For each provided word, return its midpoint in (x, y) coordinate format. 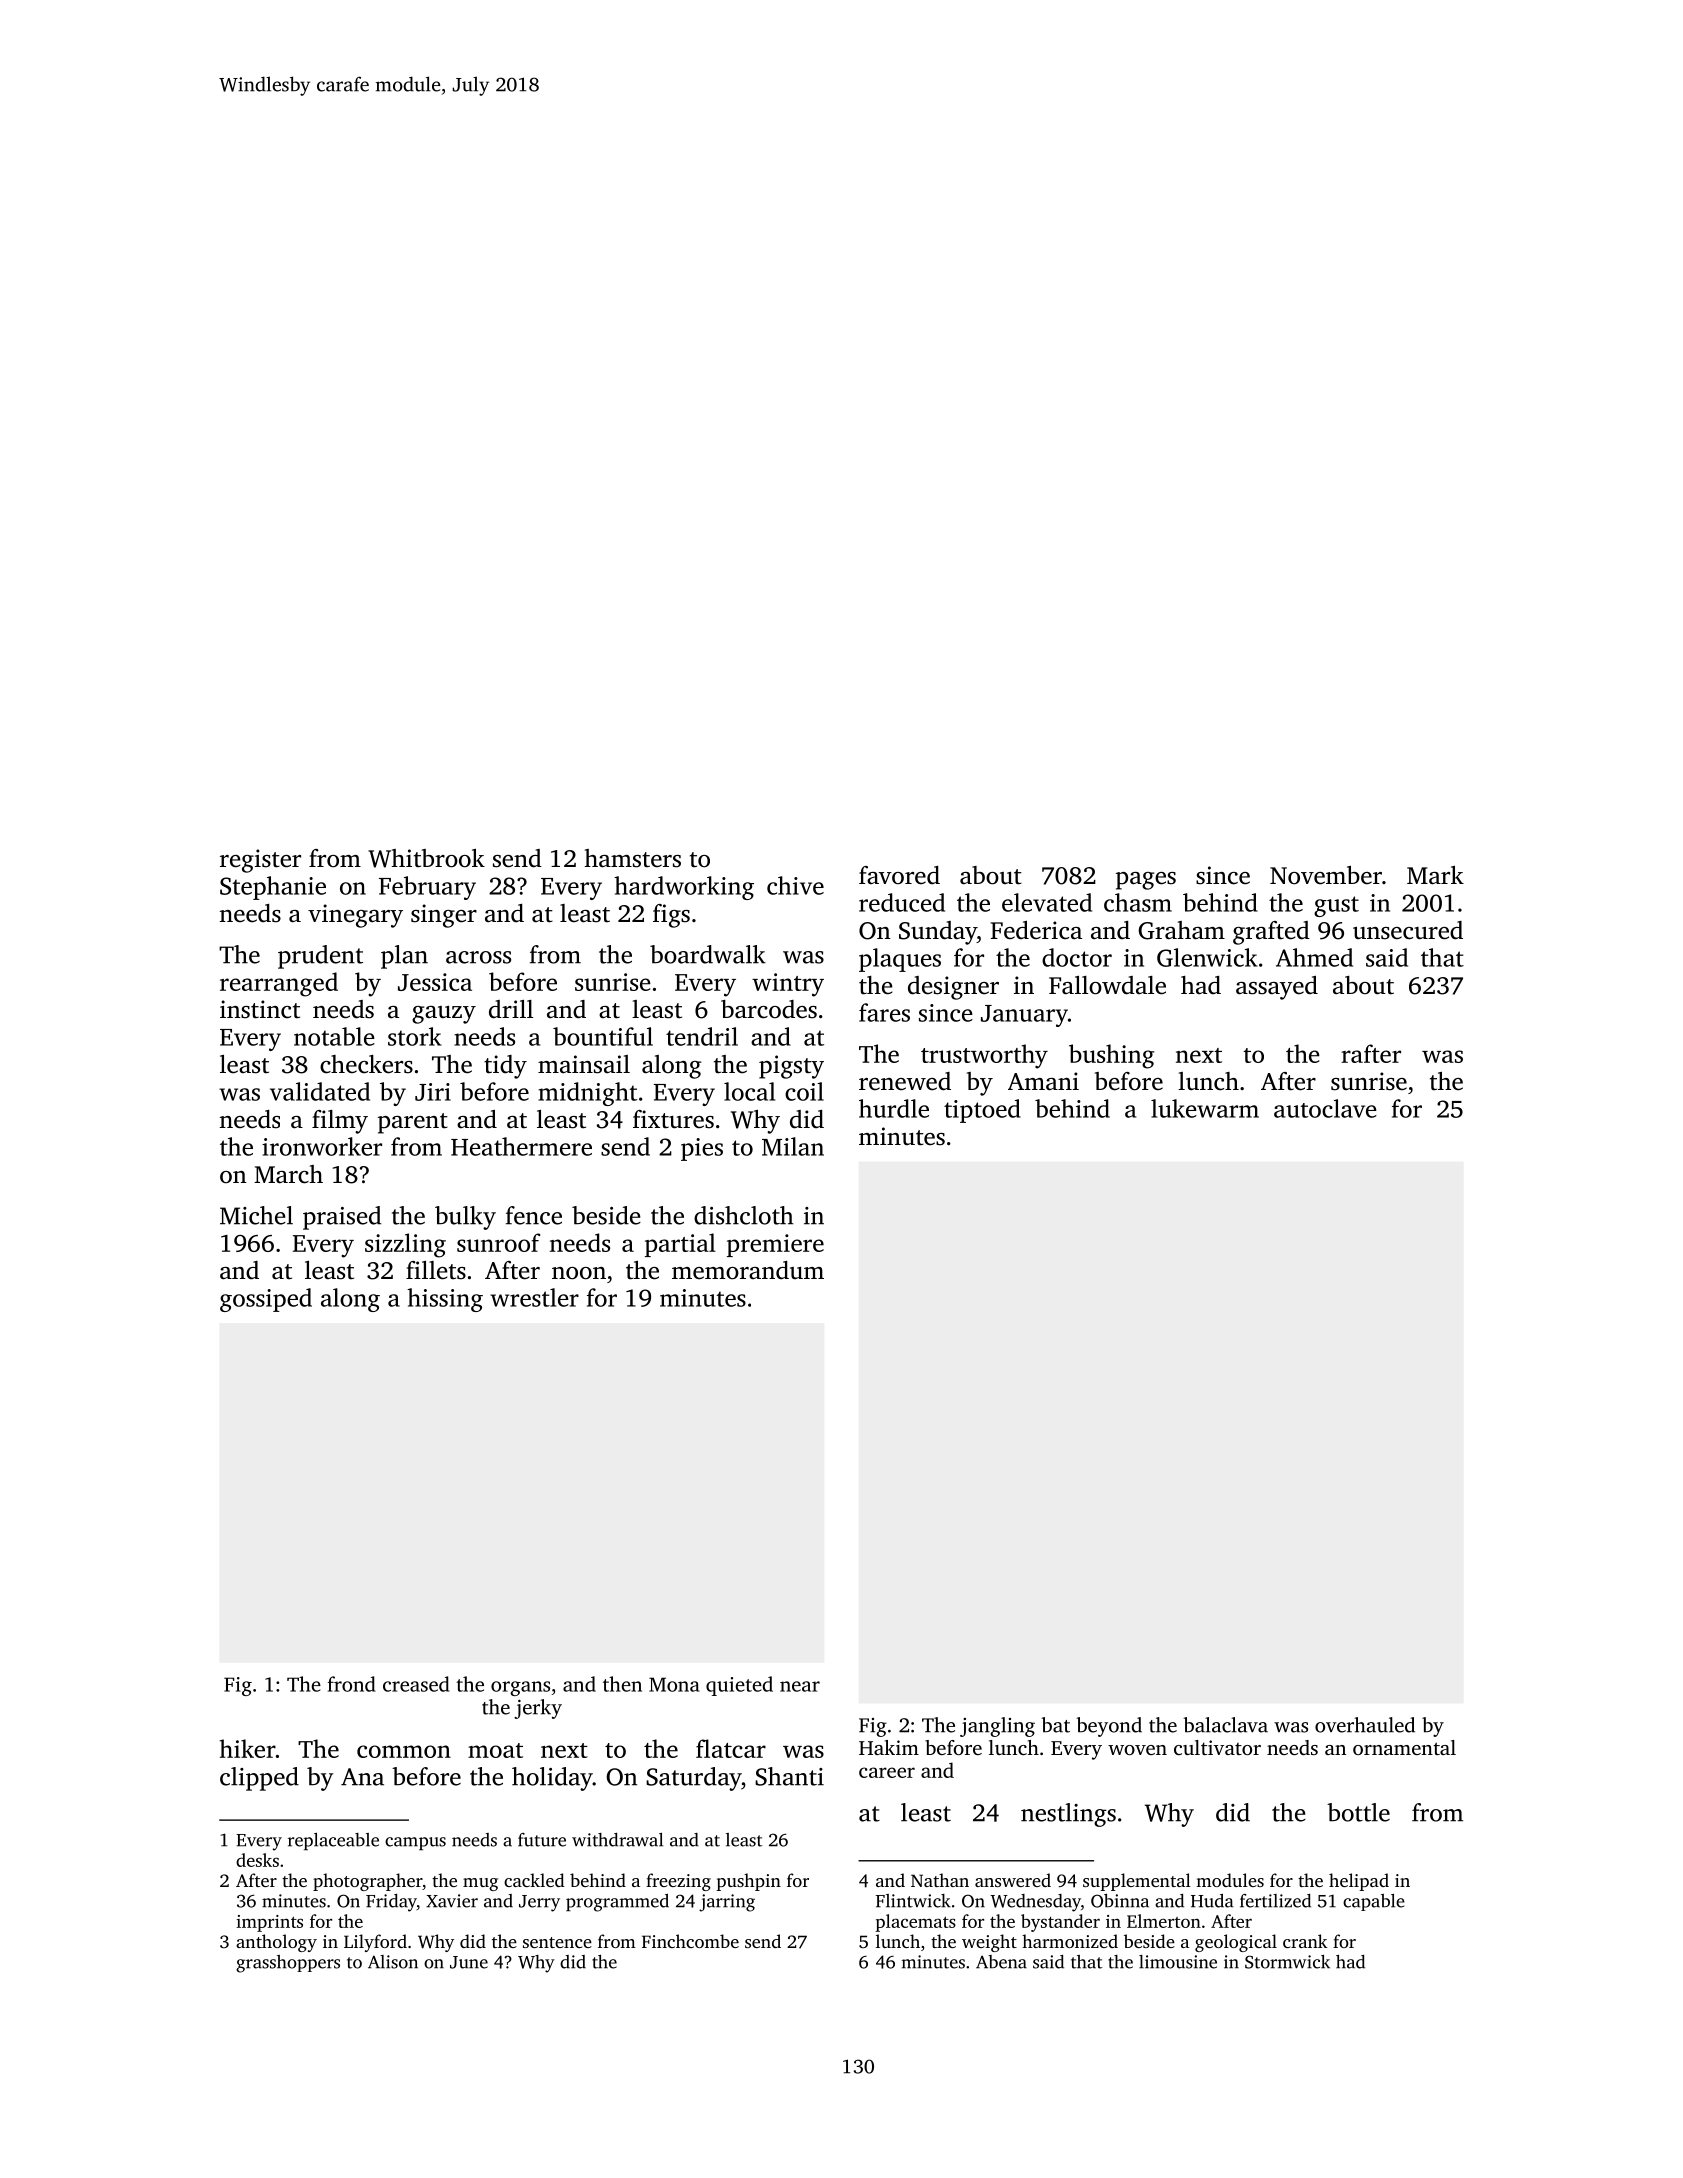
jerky (538, 1709)
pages (1146, 881)
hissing (445, 1300)
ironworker (322, 1146)
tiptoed (982, 1111)
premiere (775, 1245)
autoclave (1325, 1108)
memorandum (748, 1270)
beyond (1109, 1727)
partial (680, 1245)
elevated (1047, 902)
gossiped (266, 1300)
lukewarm (1205, 1108)
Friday (391, 1903)
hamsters (633, 858)
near (800, 1686)
